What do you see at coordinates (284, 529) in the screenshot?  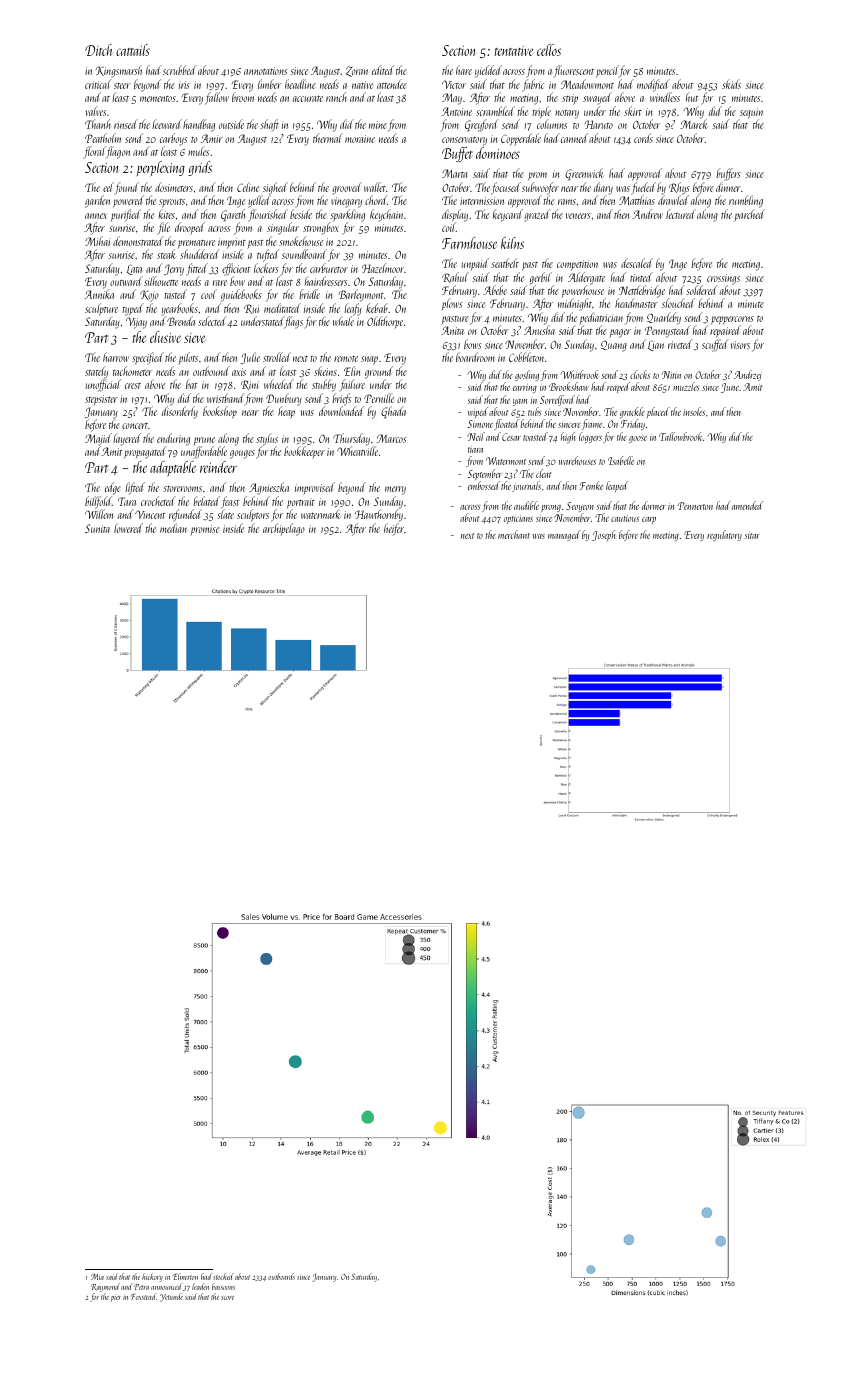 I see `archipelago` at bounding box center [284, 529].
